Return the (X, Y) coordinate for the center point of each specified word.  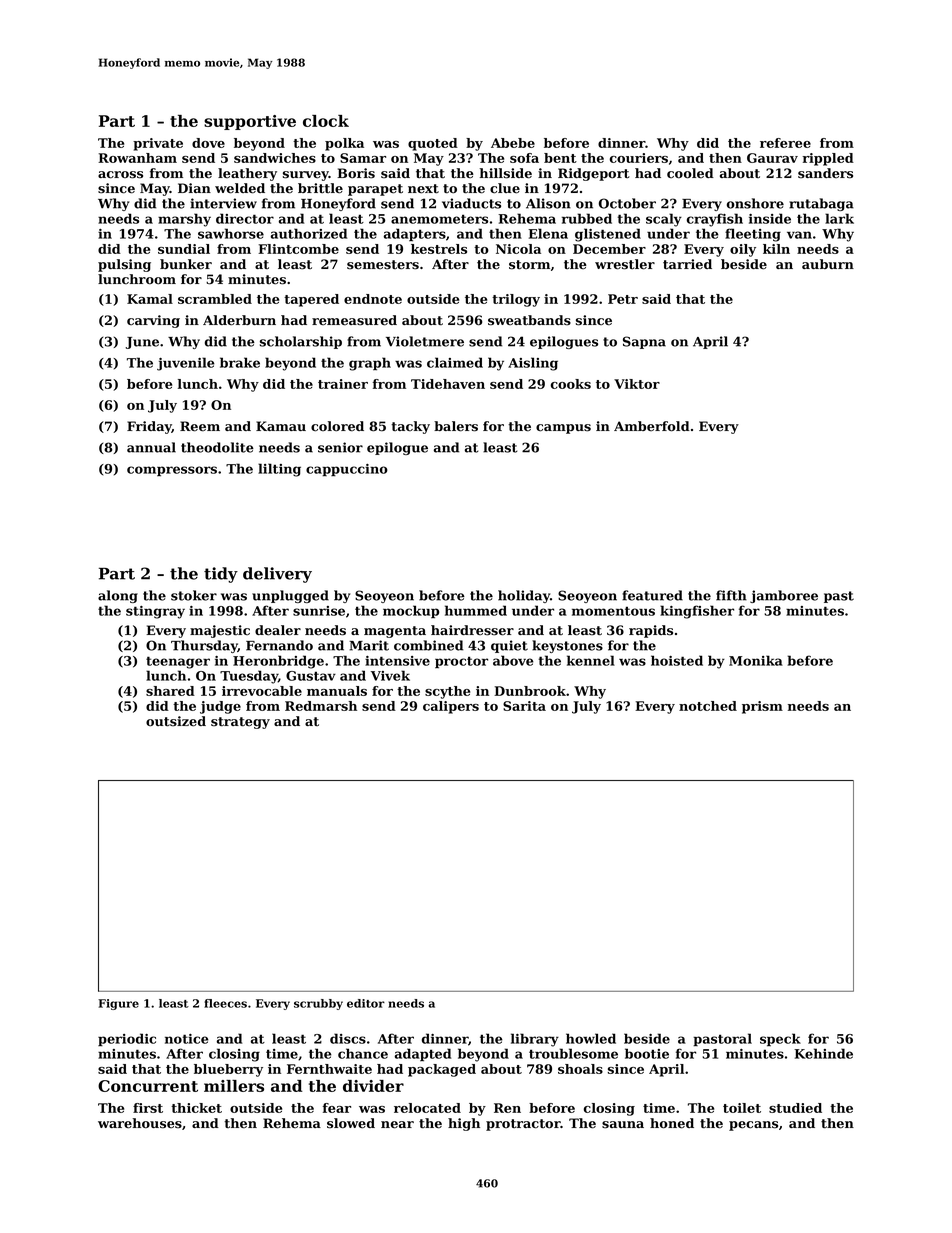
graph (370, 364)
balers (456, 426)
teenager (178, 662)
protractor (523, 1125)
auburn (828, 264)
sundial (184, 249)
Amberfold (652, 426)
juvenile (186, 364)
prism (762, 707)
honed (672, 1123)
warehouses (140, 1123)
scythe (447, 692)
